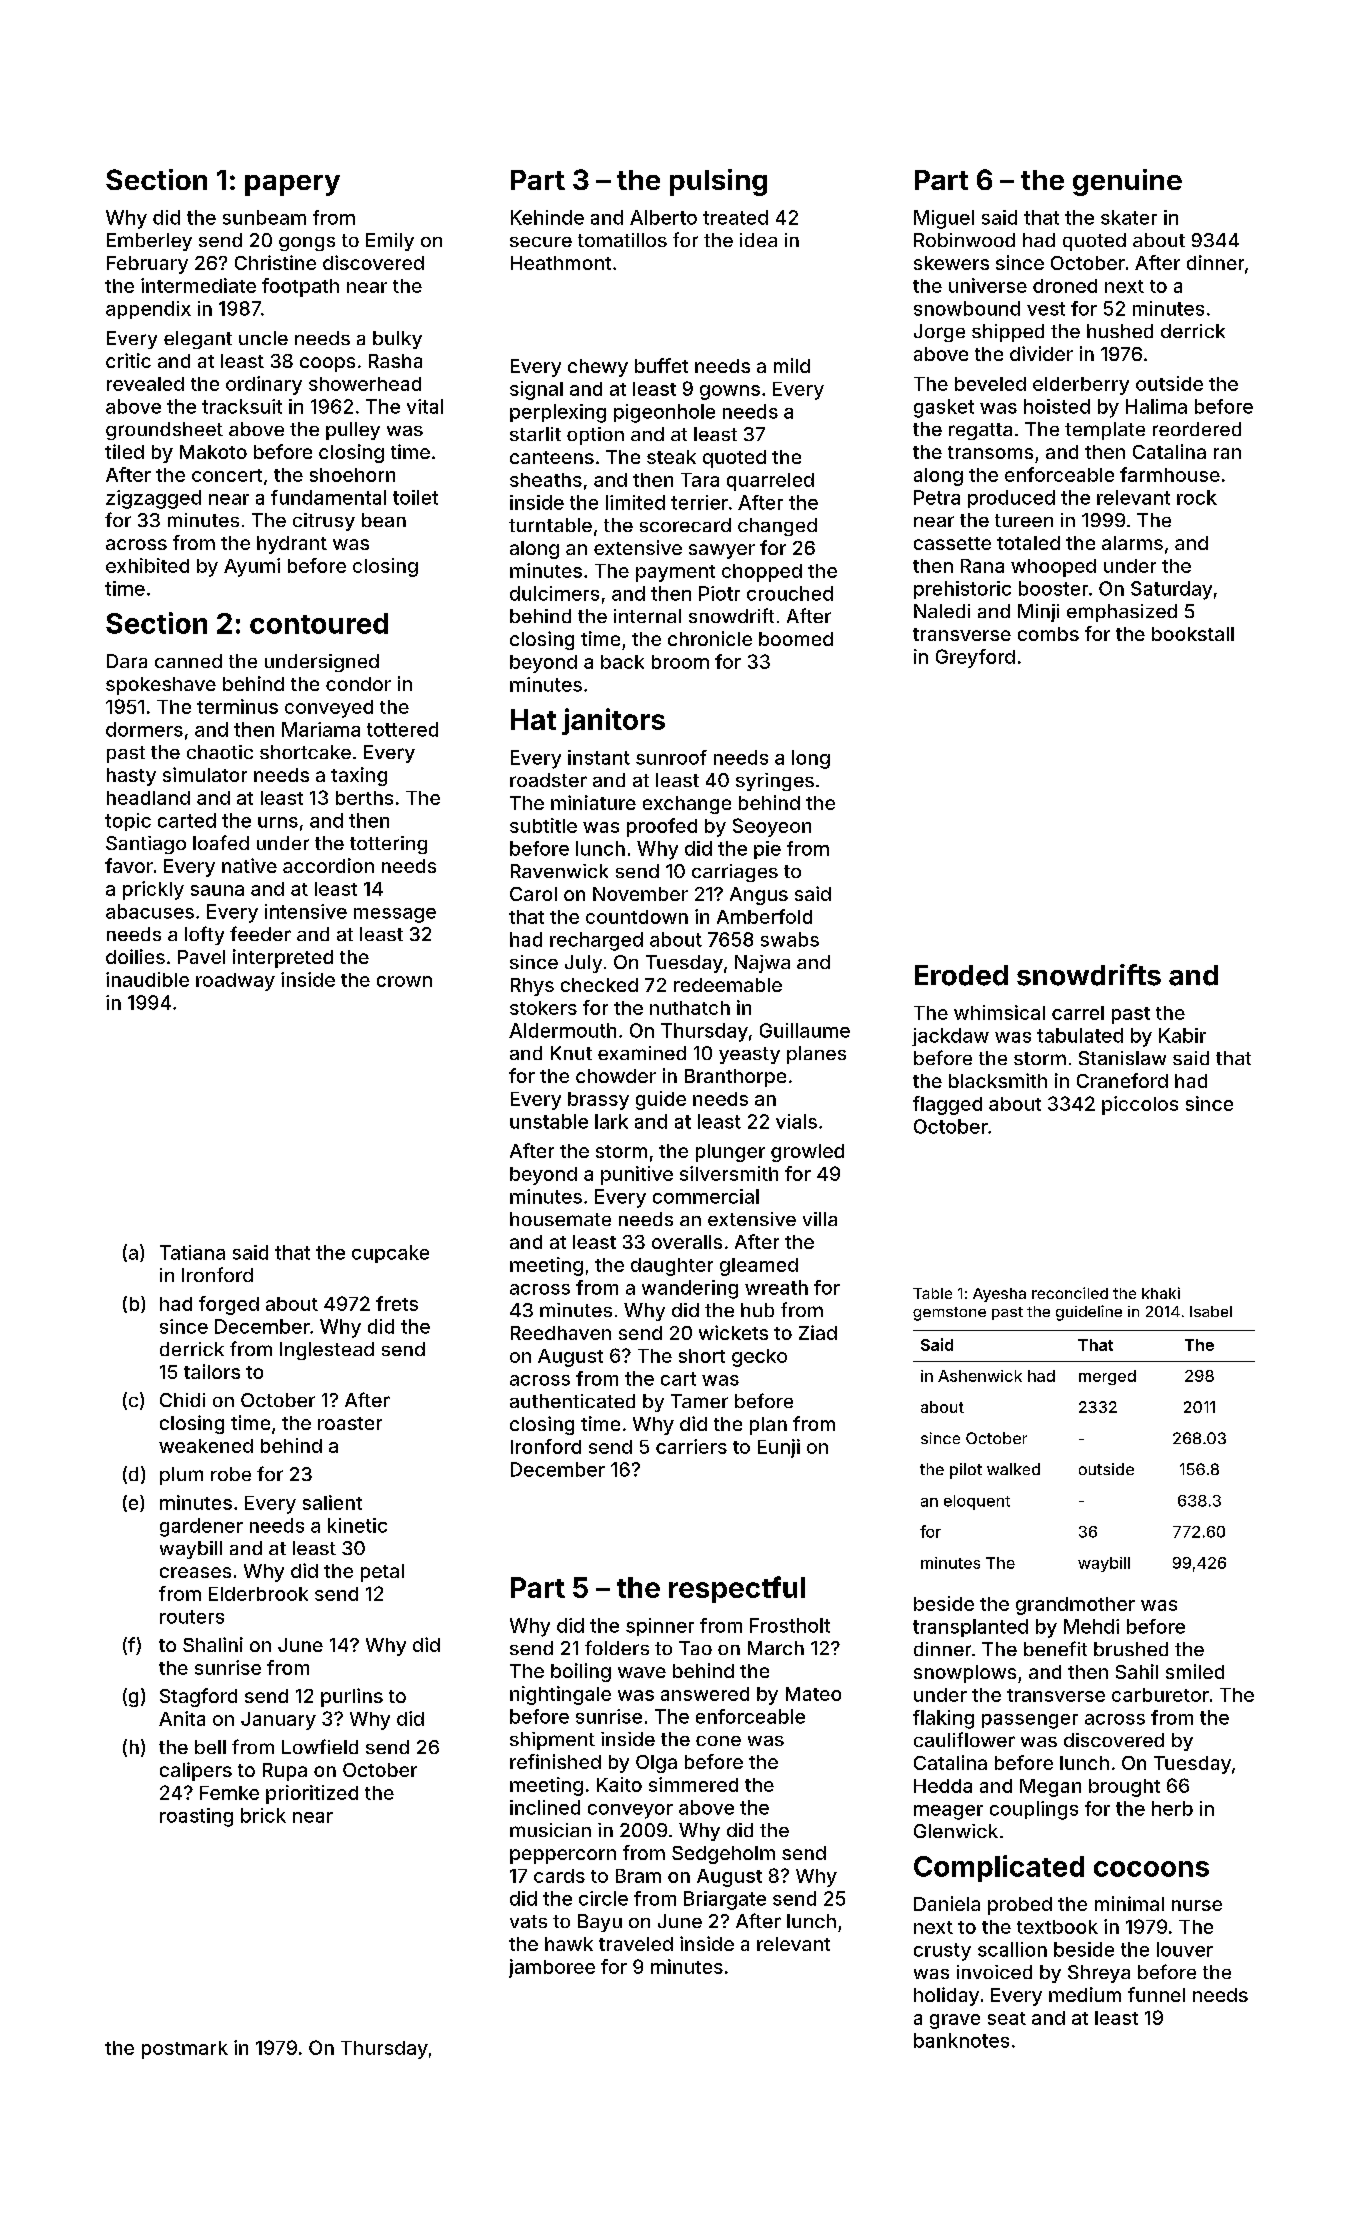 The height and width of the image is (2240, 1360). Describe the element at coordinates (185, 2050) in the image. I see `postmark` at that location.
